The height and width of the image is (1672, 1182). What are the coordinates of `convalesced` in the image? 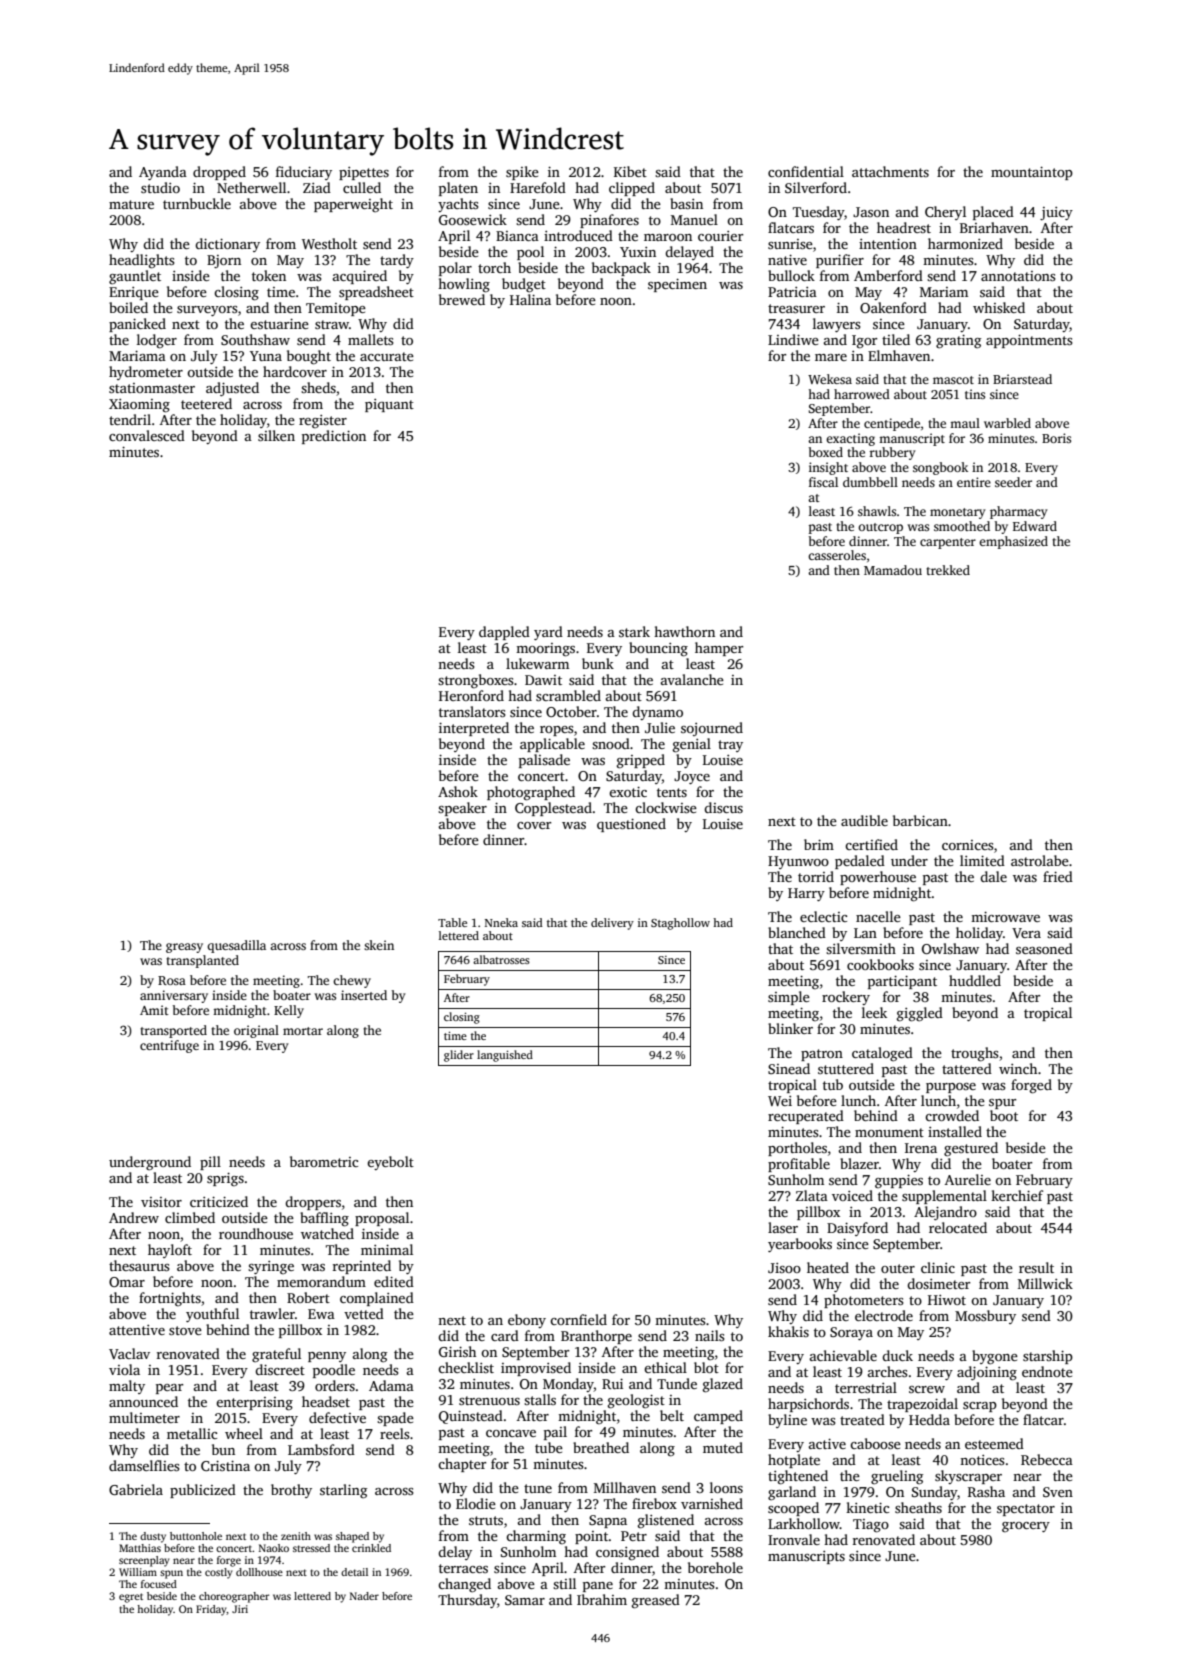 It's located at (147, 435).
